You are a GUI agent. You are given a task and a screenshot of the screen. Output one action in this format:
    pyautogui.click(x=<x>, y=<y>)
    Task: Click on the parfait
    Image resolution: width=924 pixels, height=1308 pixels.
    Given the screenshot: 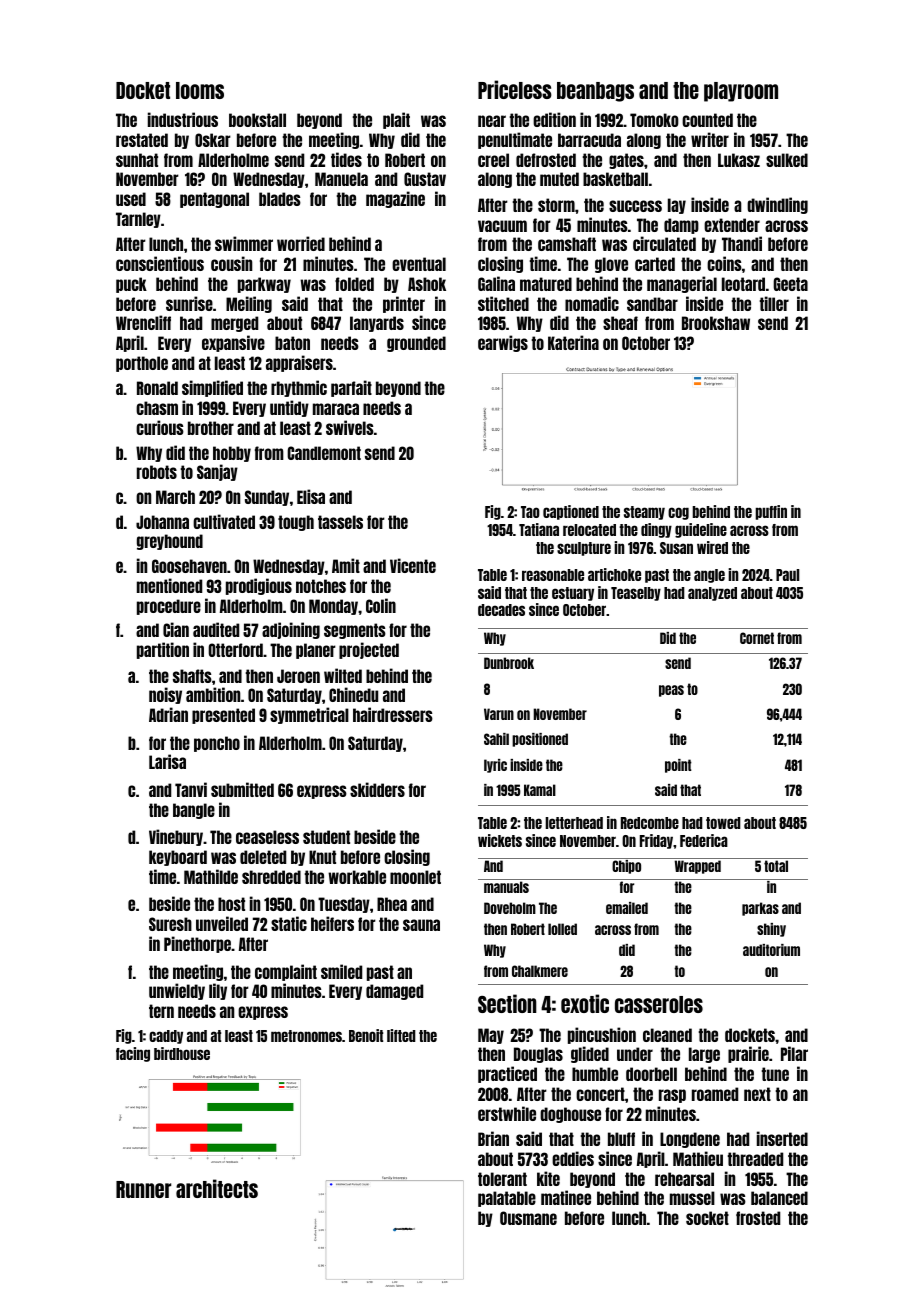 What is the action you would take?
    pyautogui.click(x=351, y=388)
